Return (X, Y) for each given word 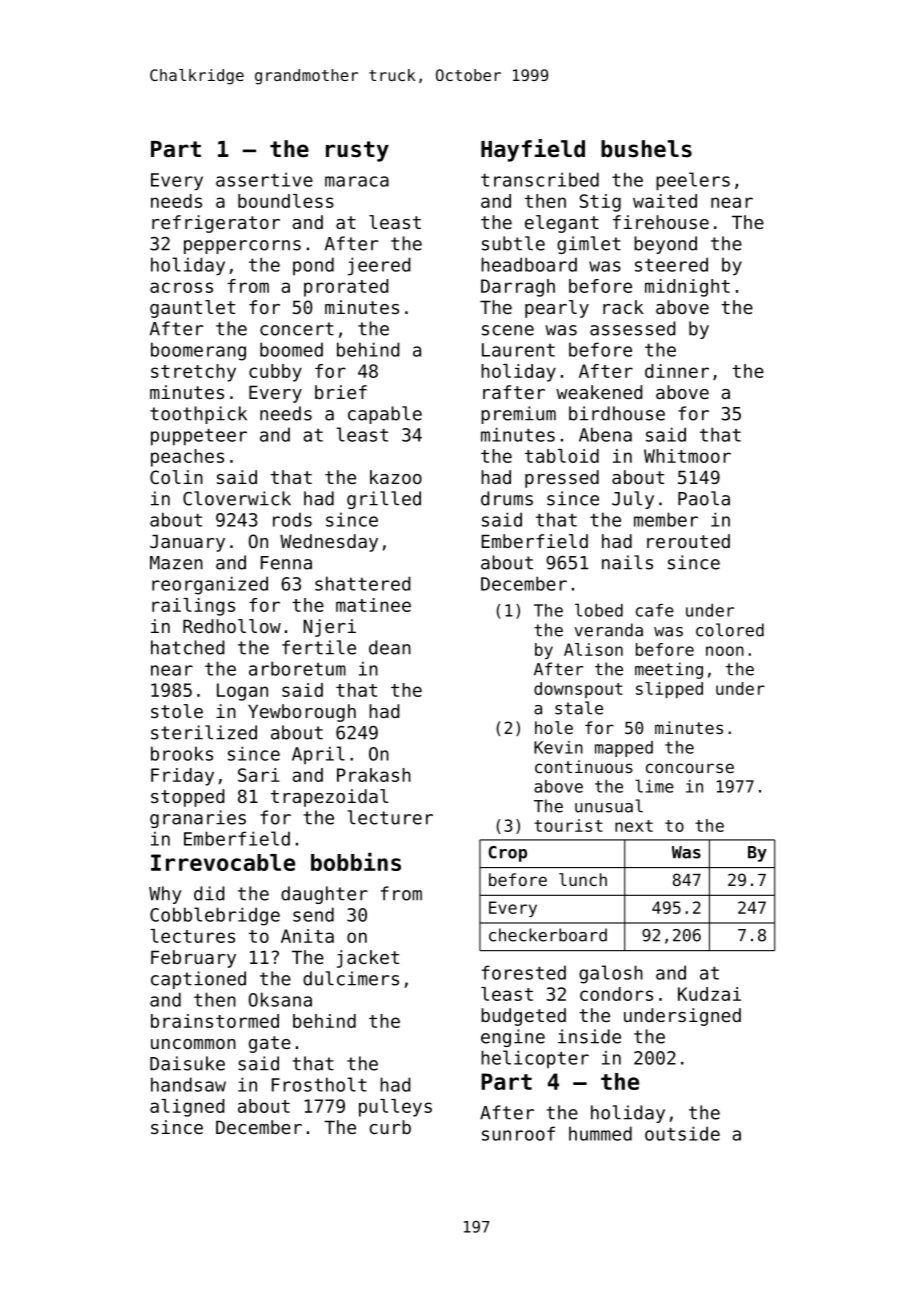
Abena (605, 434)
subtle (513, 243)
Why (165, 895)
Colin (176, 477)
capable (385, 415)
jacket (368, 959)
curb (390, 1127)
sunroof (518, 1133)
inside (589, 1036)
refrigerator (216, 224)
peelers (693, 181)
